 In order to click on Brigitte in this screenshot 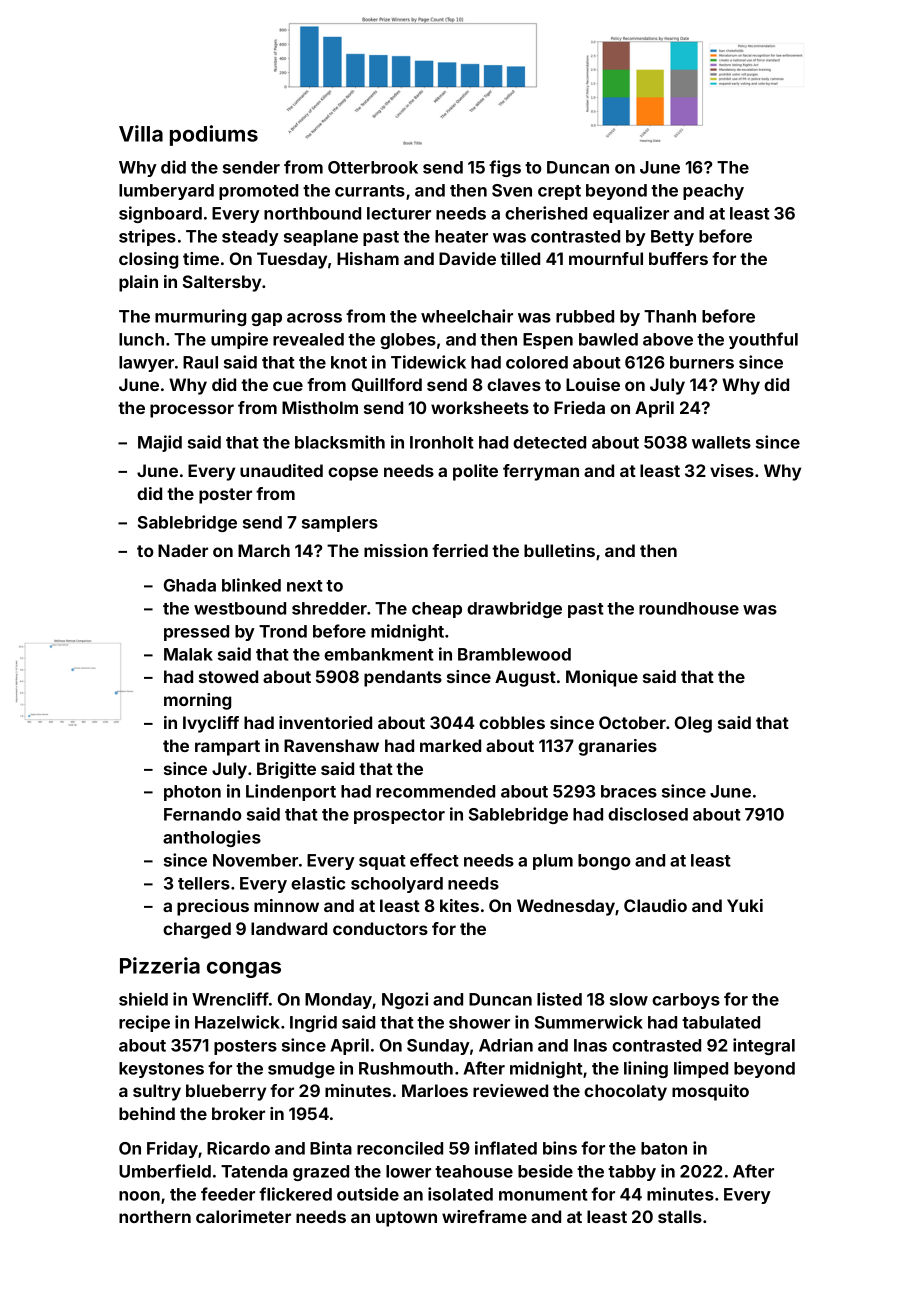, I will do `click(286, 770)`.
